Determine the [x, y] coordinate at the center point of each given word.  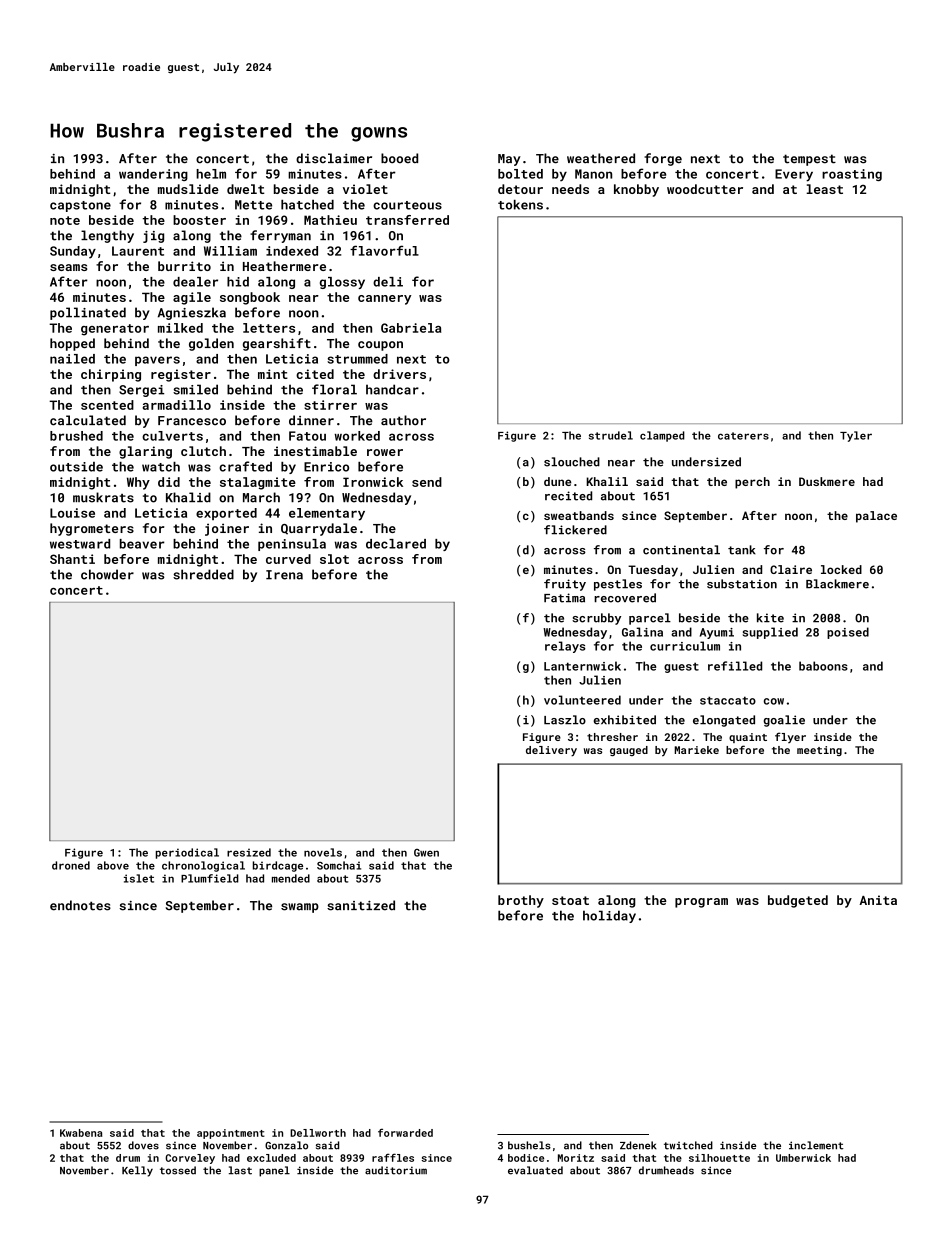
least [824, 189]
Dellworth [318, 1133]
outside [76, 467]
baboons [823, 666]
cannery [384, 300]
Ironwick [373, 482]
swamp [300, 908]
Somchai [339, 865]
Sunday [73, 252]
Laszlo [565, 720]
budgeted [798, 901]
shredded [203, 574]
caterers [743, 436]
